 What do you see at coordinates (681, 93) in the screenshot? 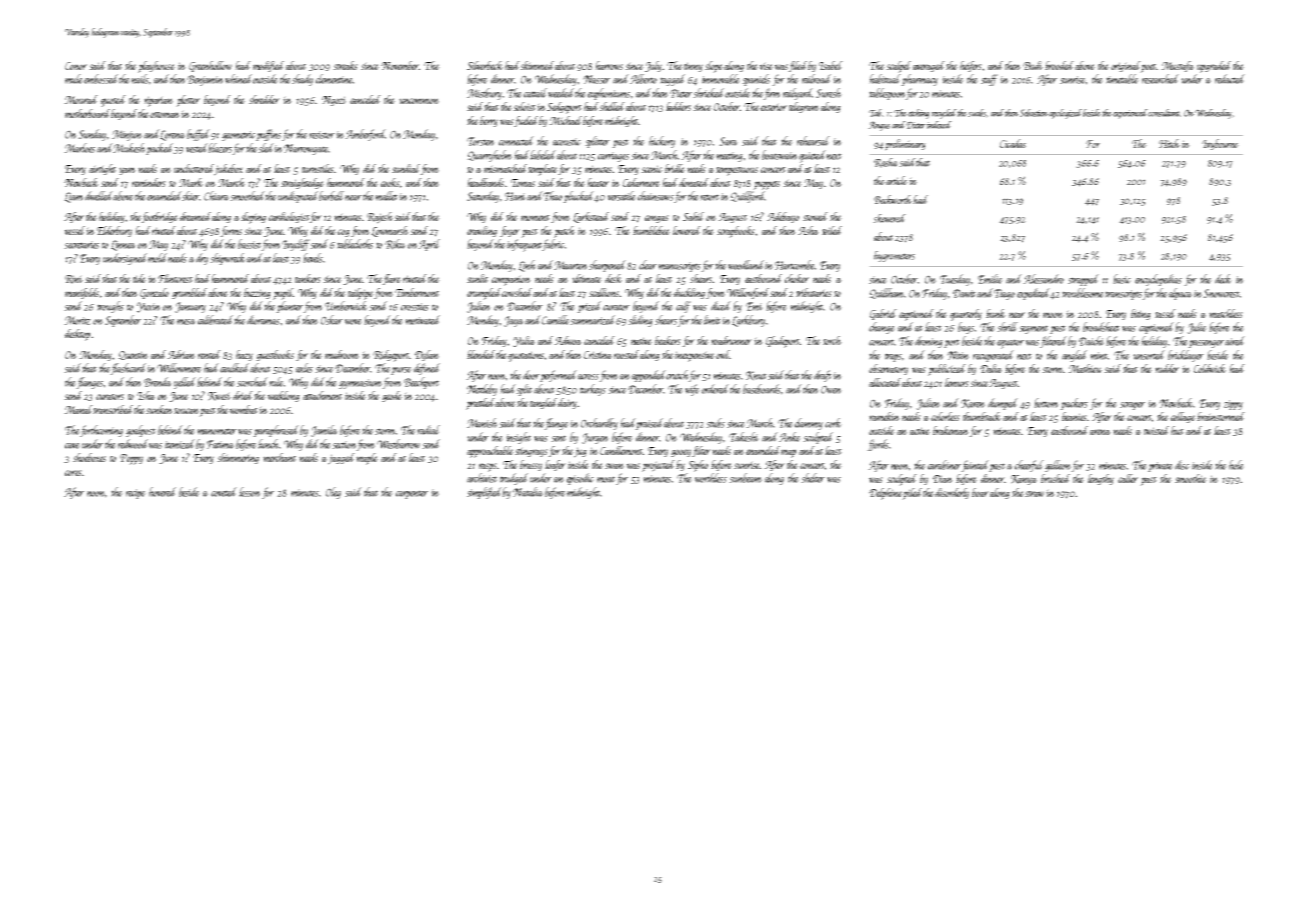
I see `Pieter` at bounding box center [681, 93].
